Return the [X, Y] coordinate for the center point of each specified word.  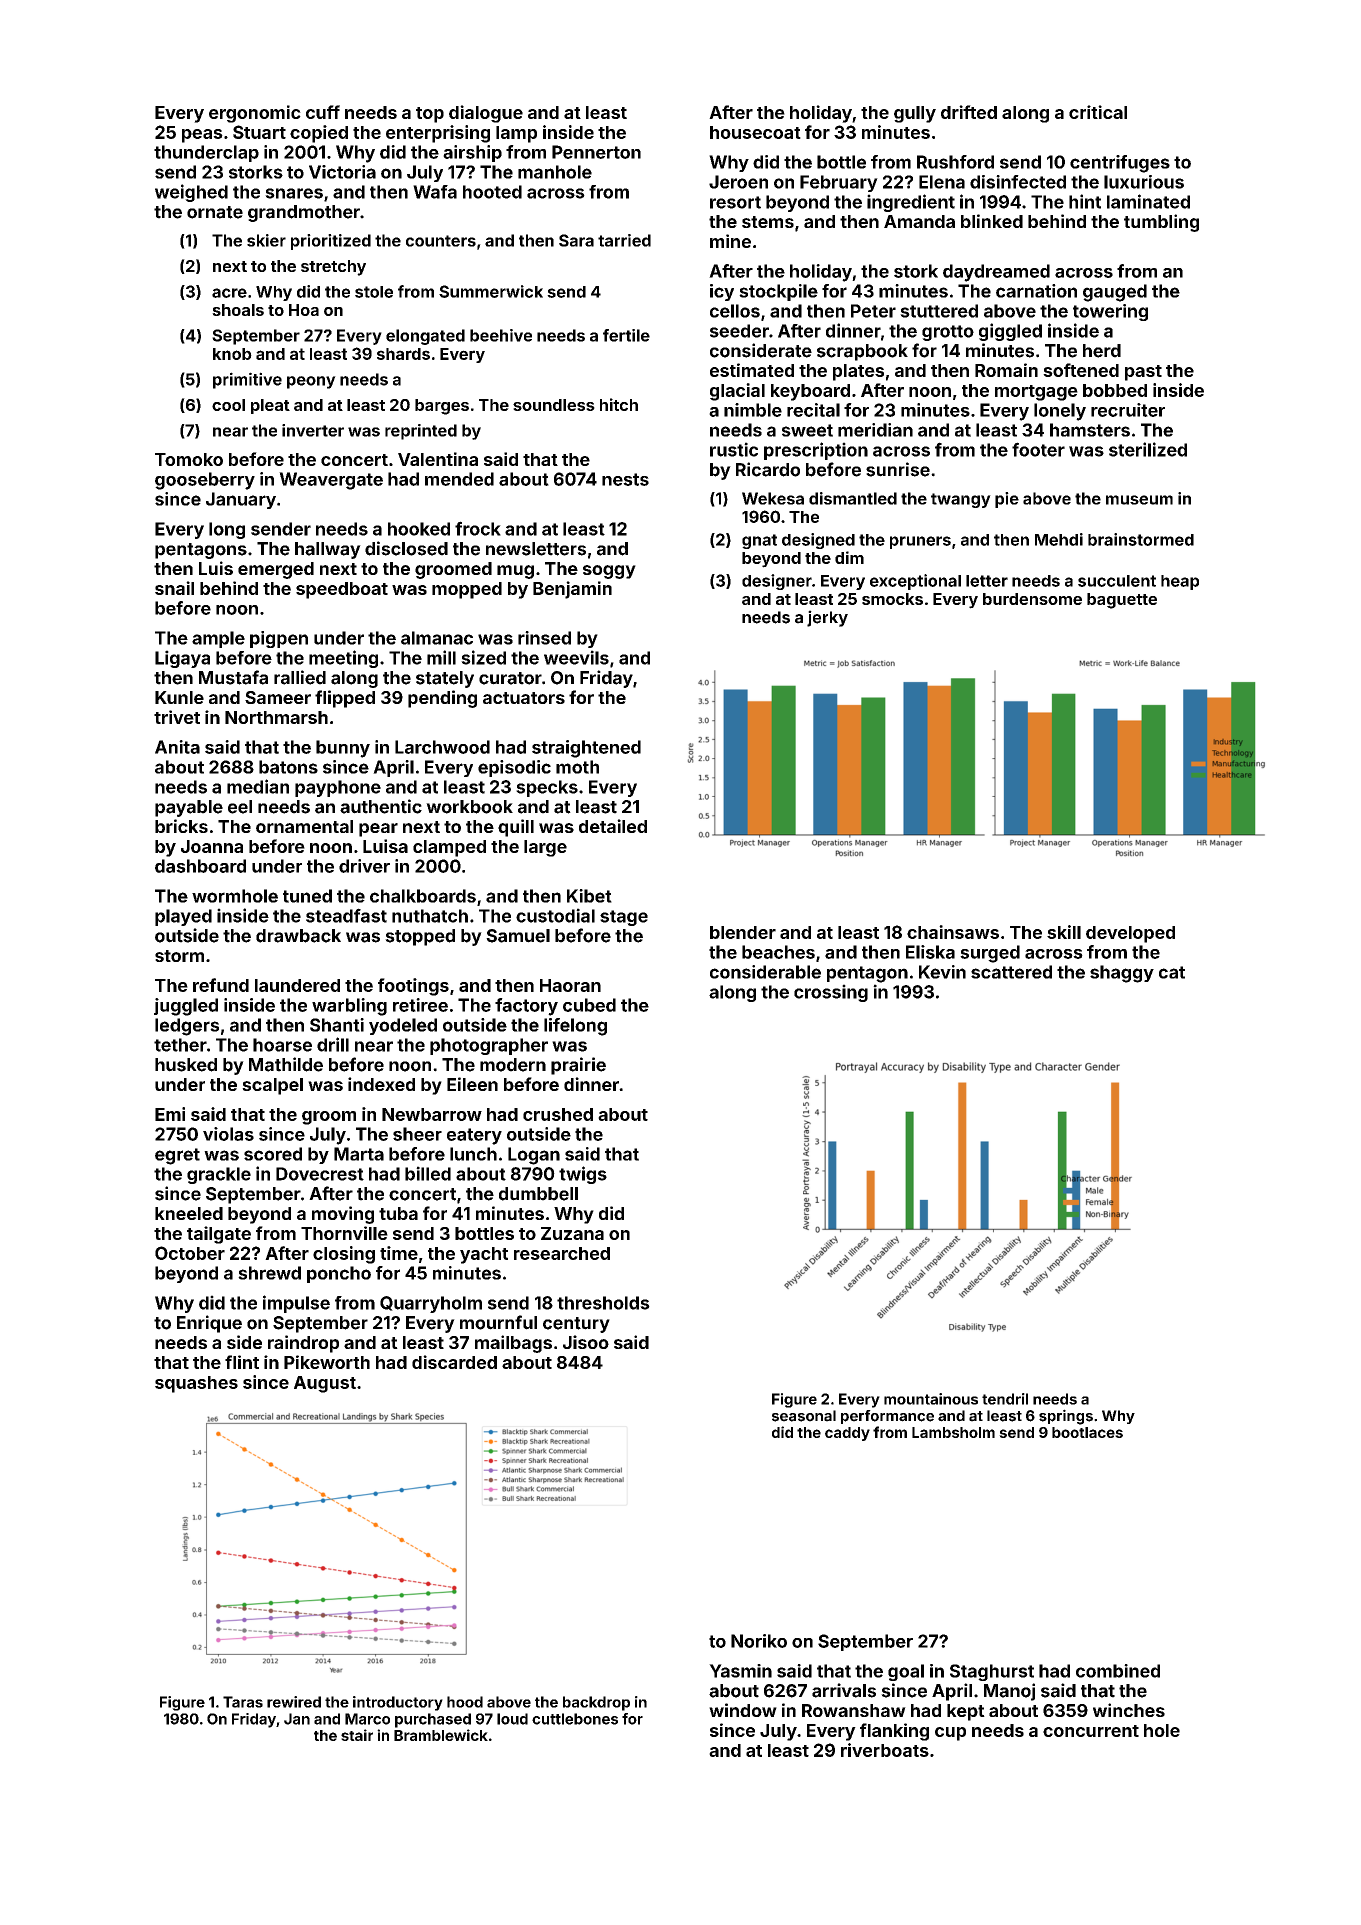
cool [228, 405]
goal [906, 1672]
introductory [398, 1703]
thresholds [603, 1303]
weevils [576, 657]
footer [1038, 449]
